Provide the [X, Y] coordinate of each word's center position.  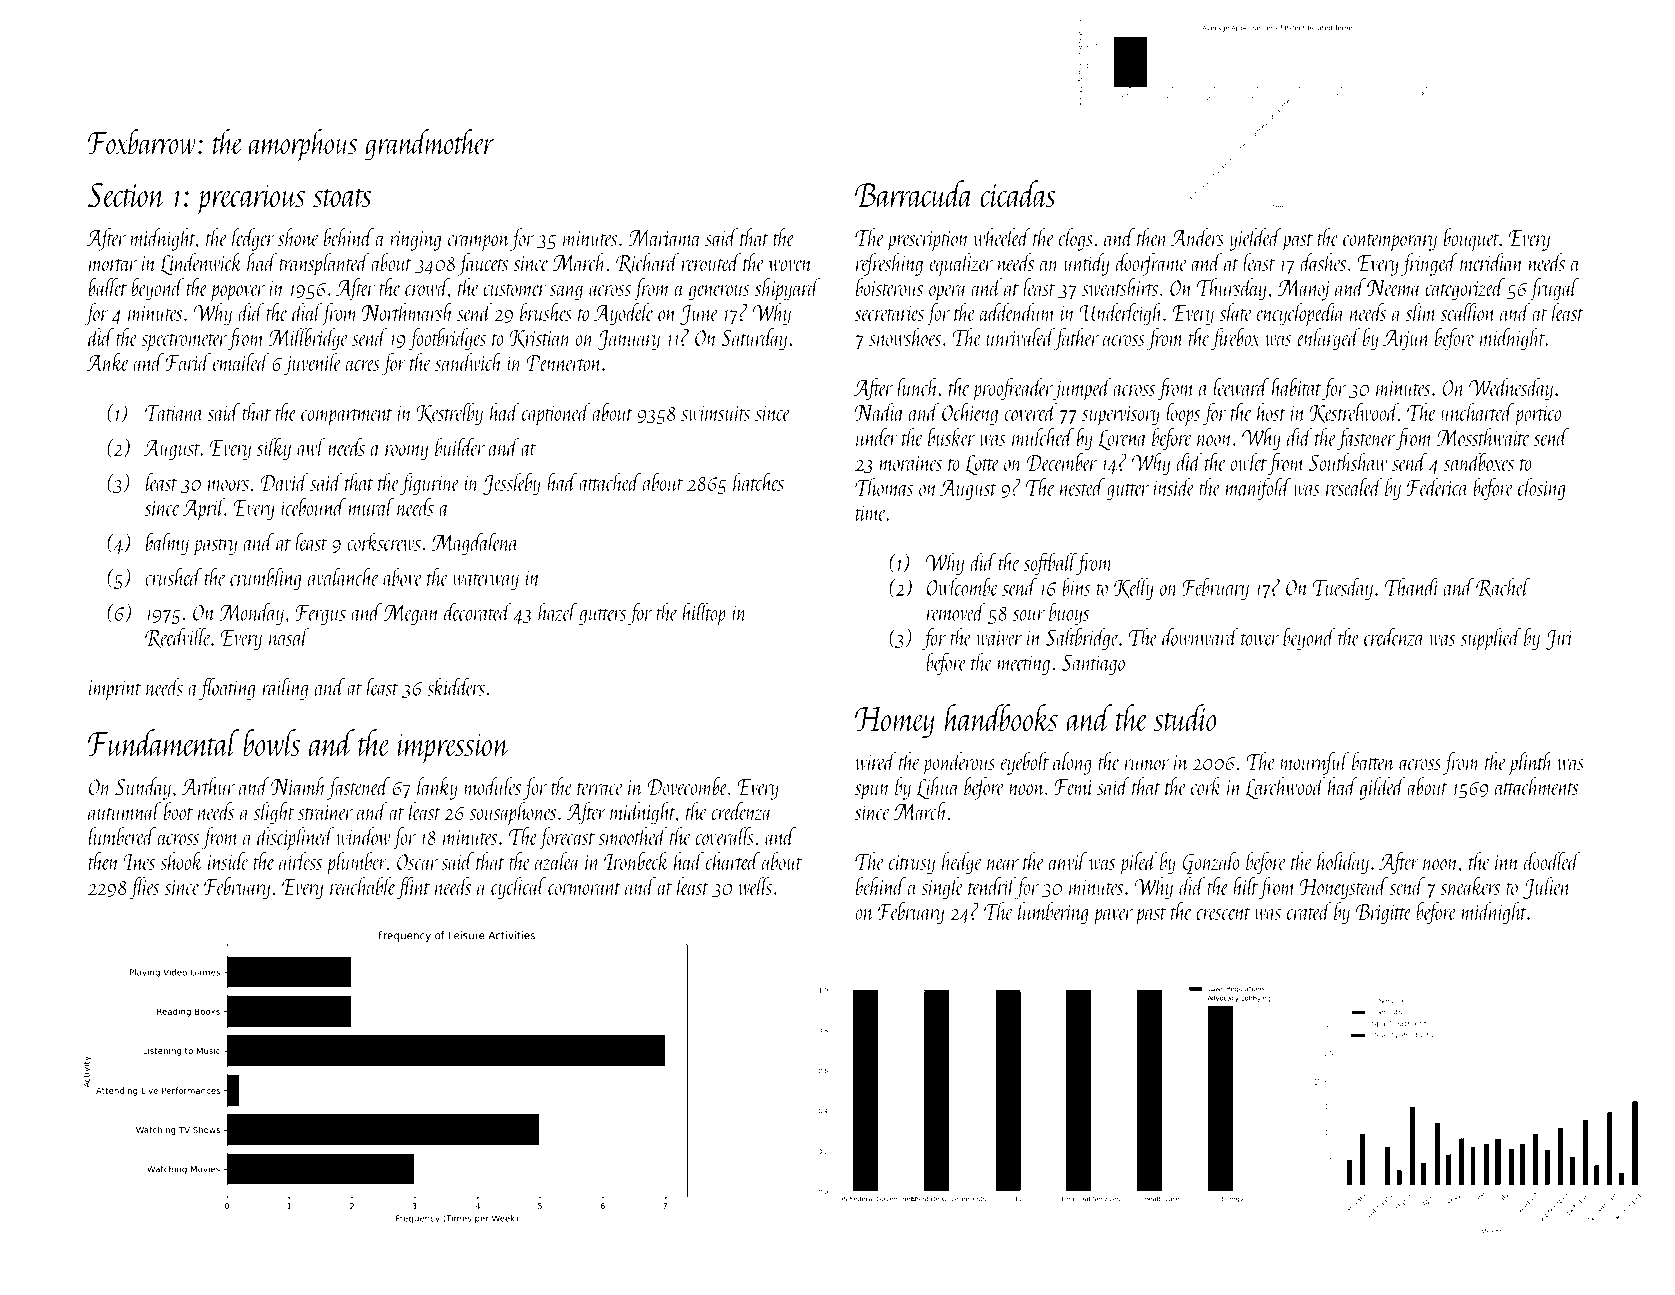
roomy [407, 453]
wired [876, 761]
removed [956, 611]
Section [126, 195]
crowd [427, 288]
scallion [1468, 312]
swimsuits [715, 413]
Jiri [1559, 639]
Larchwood [1285, 788]
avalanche [343, 576]
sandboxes [1479, 462]
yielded [1255, 239]
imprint [115, 690]
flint [413, 888]
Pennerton [564, 363]
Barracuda [914, 194]
